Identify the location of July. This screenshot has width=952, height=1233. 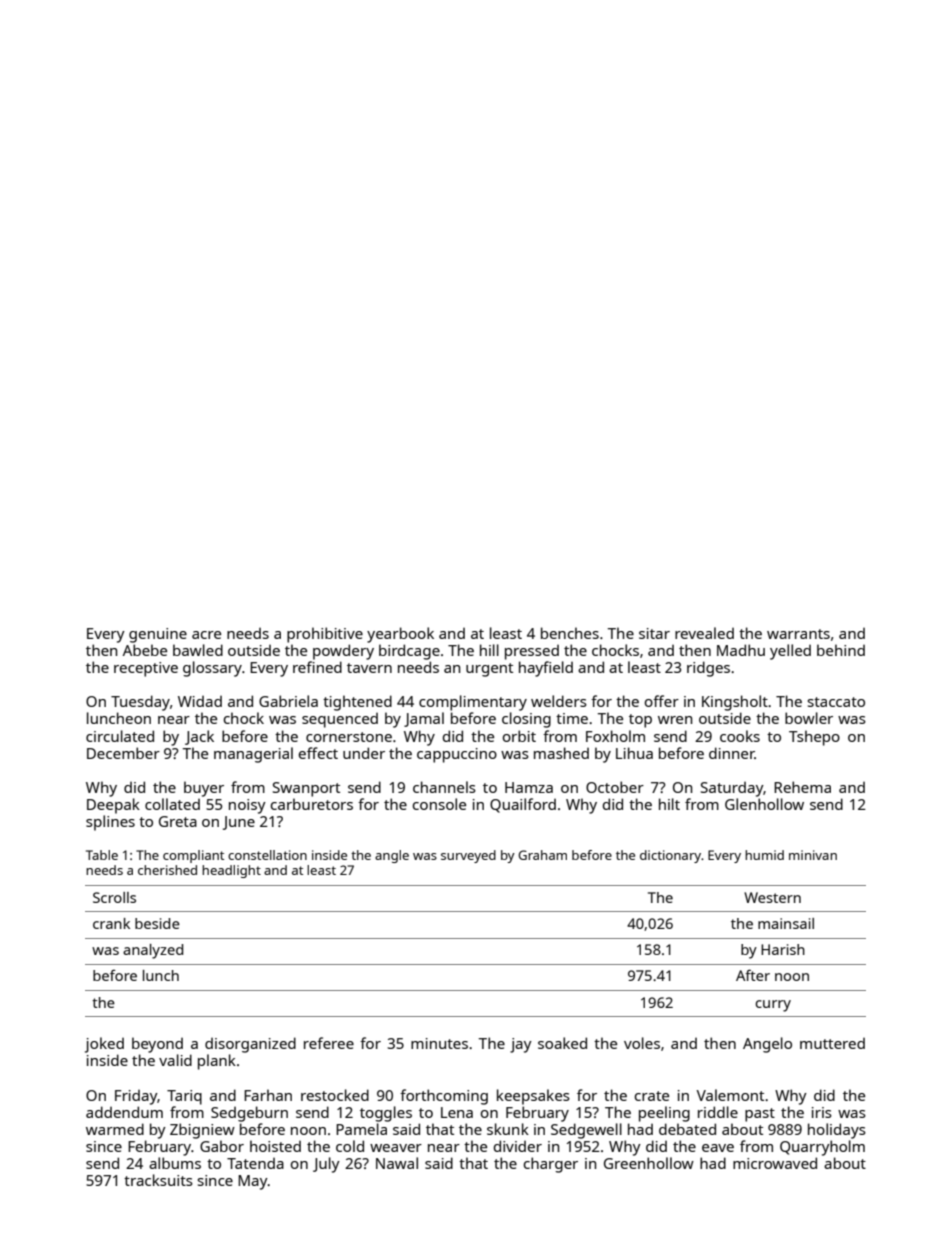
(326, 1165).
